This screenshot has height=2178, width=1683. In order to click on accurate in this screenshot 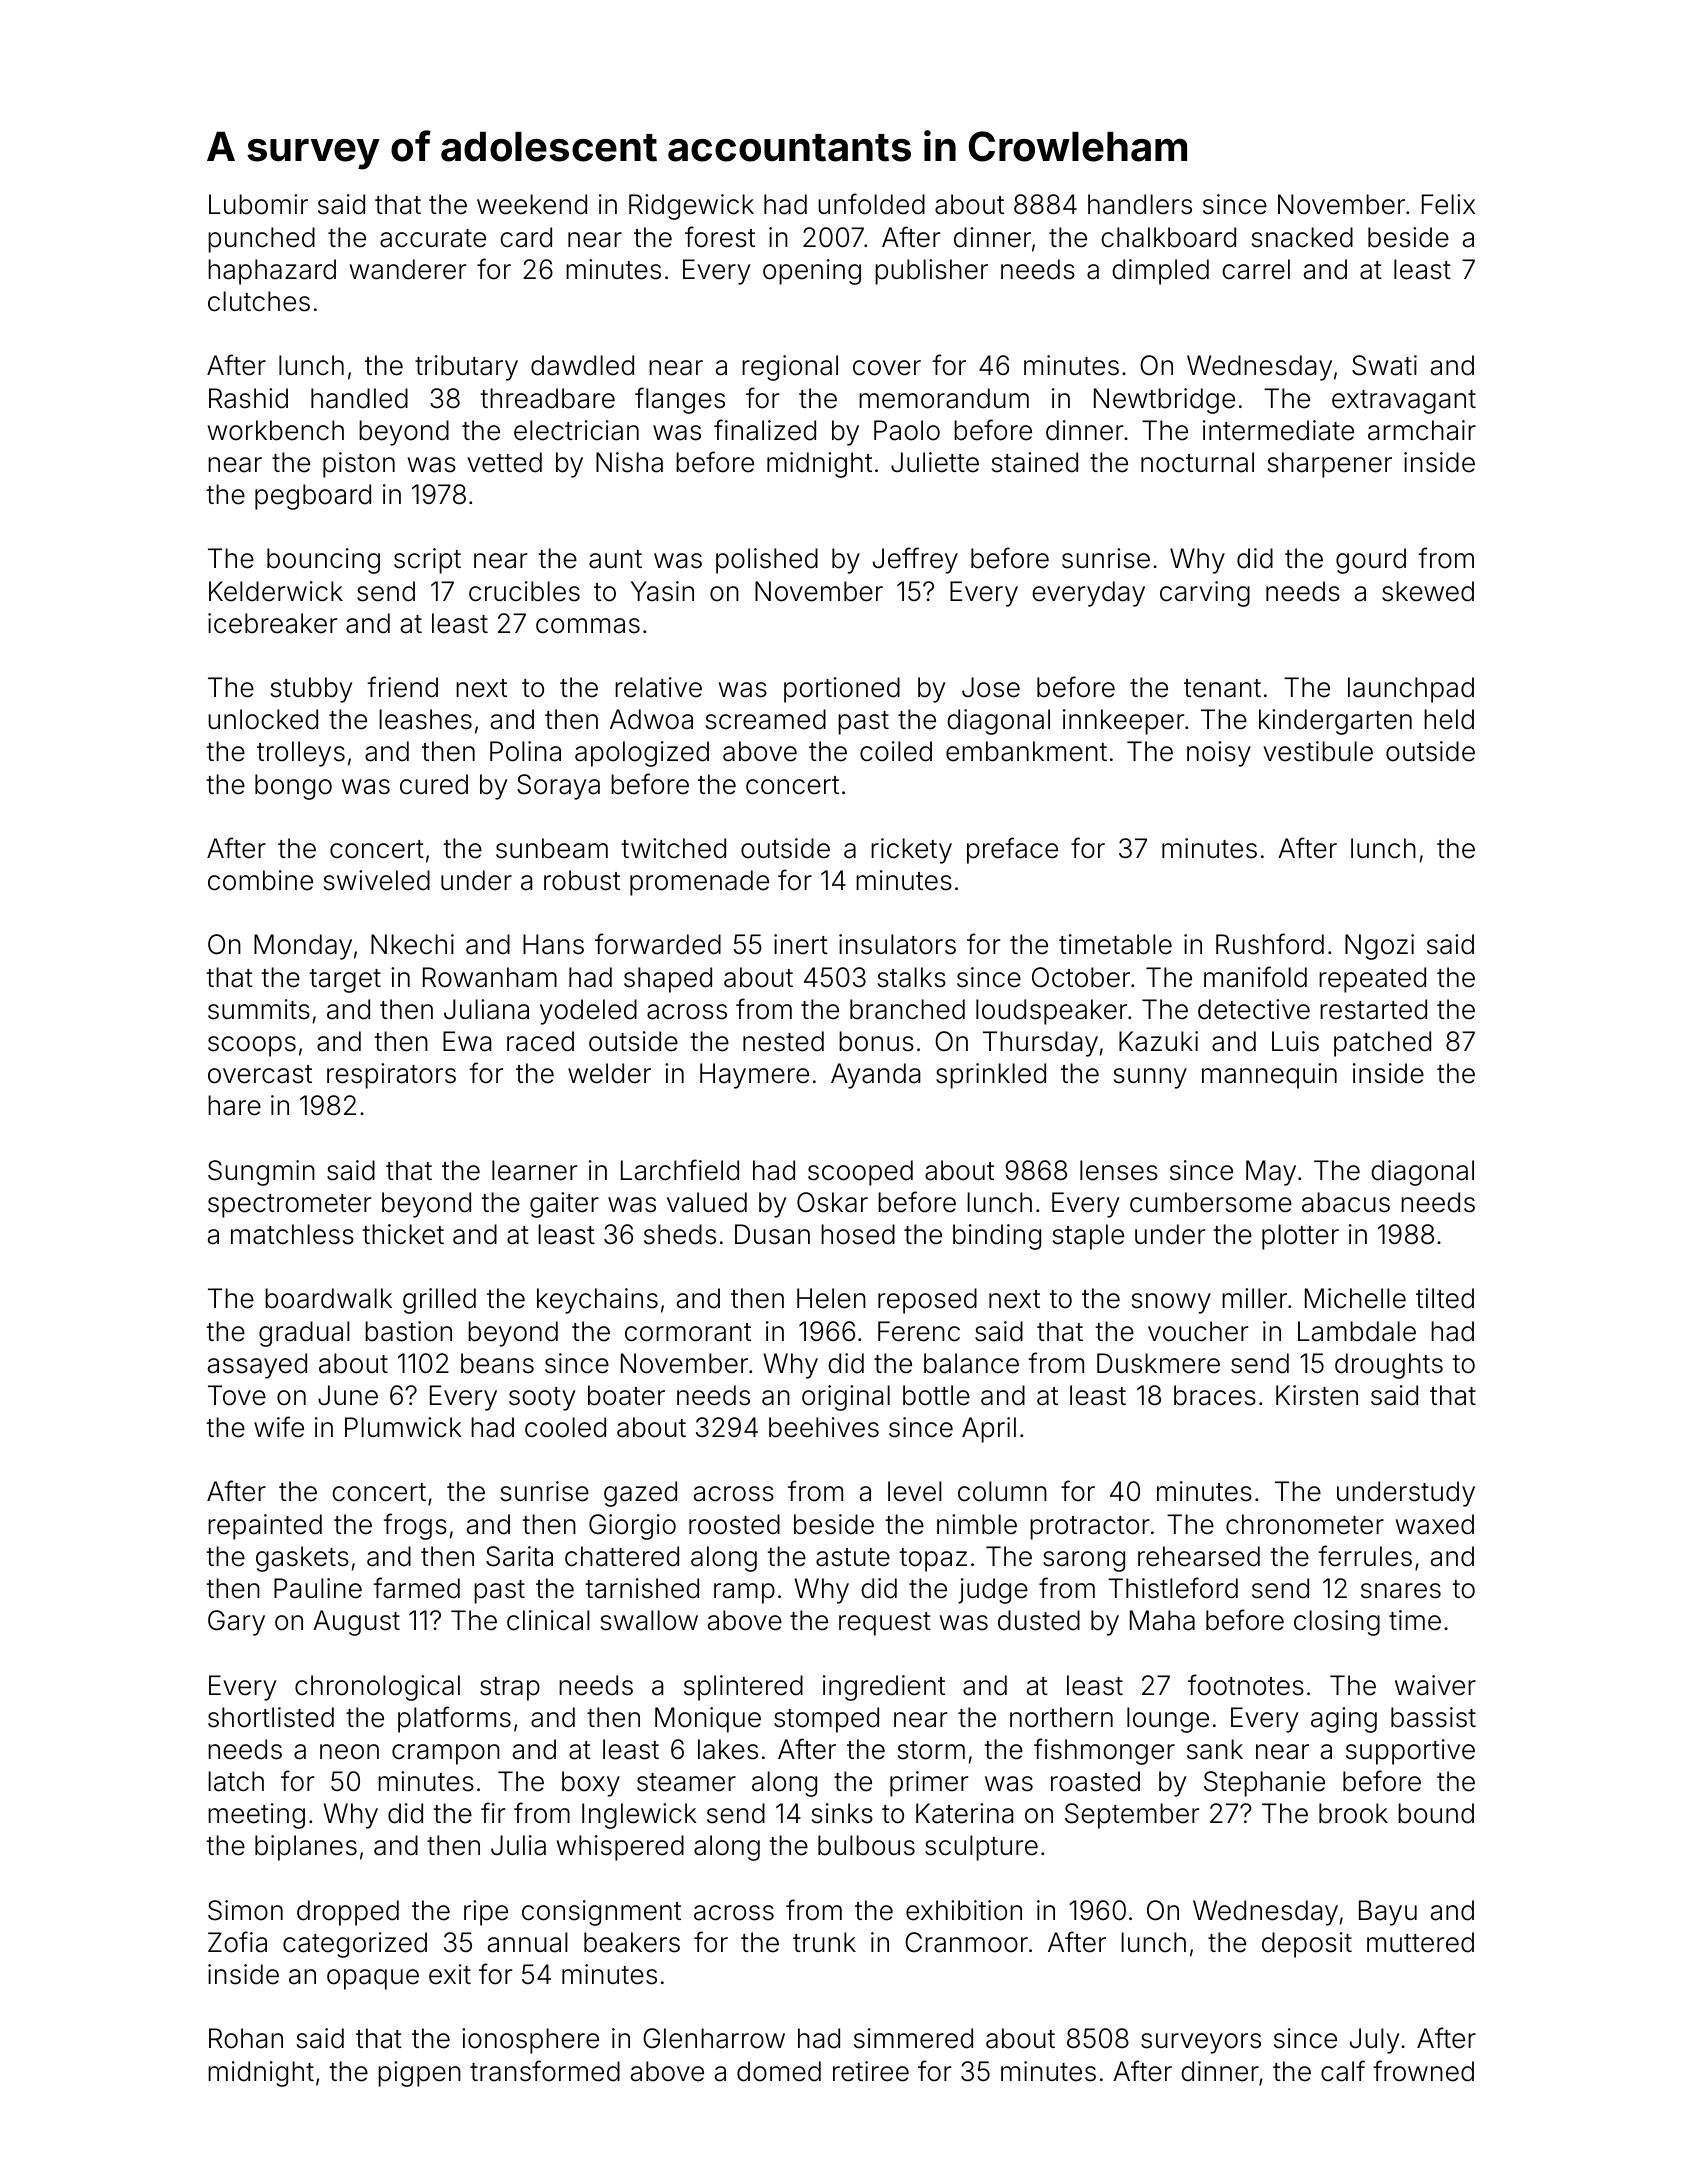, I will do `click(433, 238)`.
